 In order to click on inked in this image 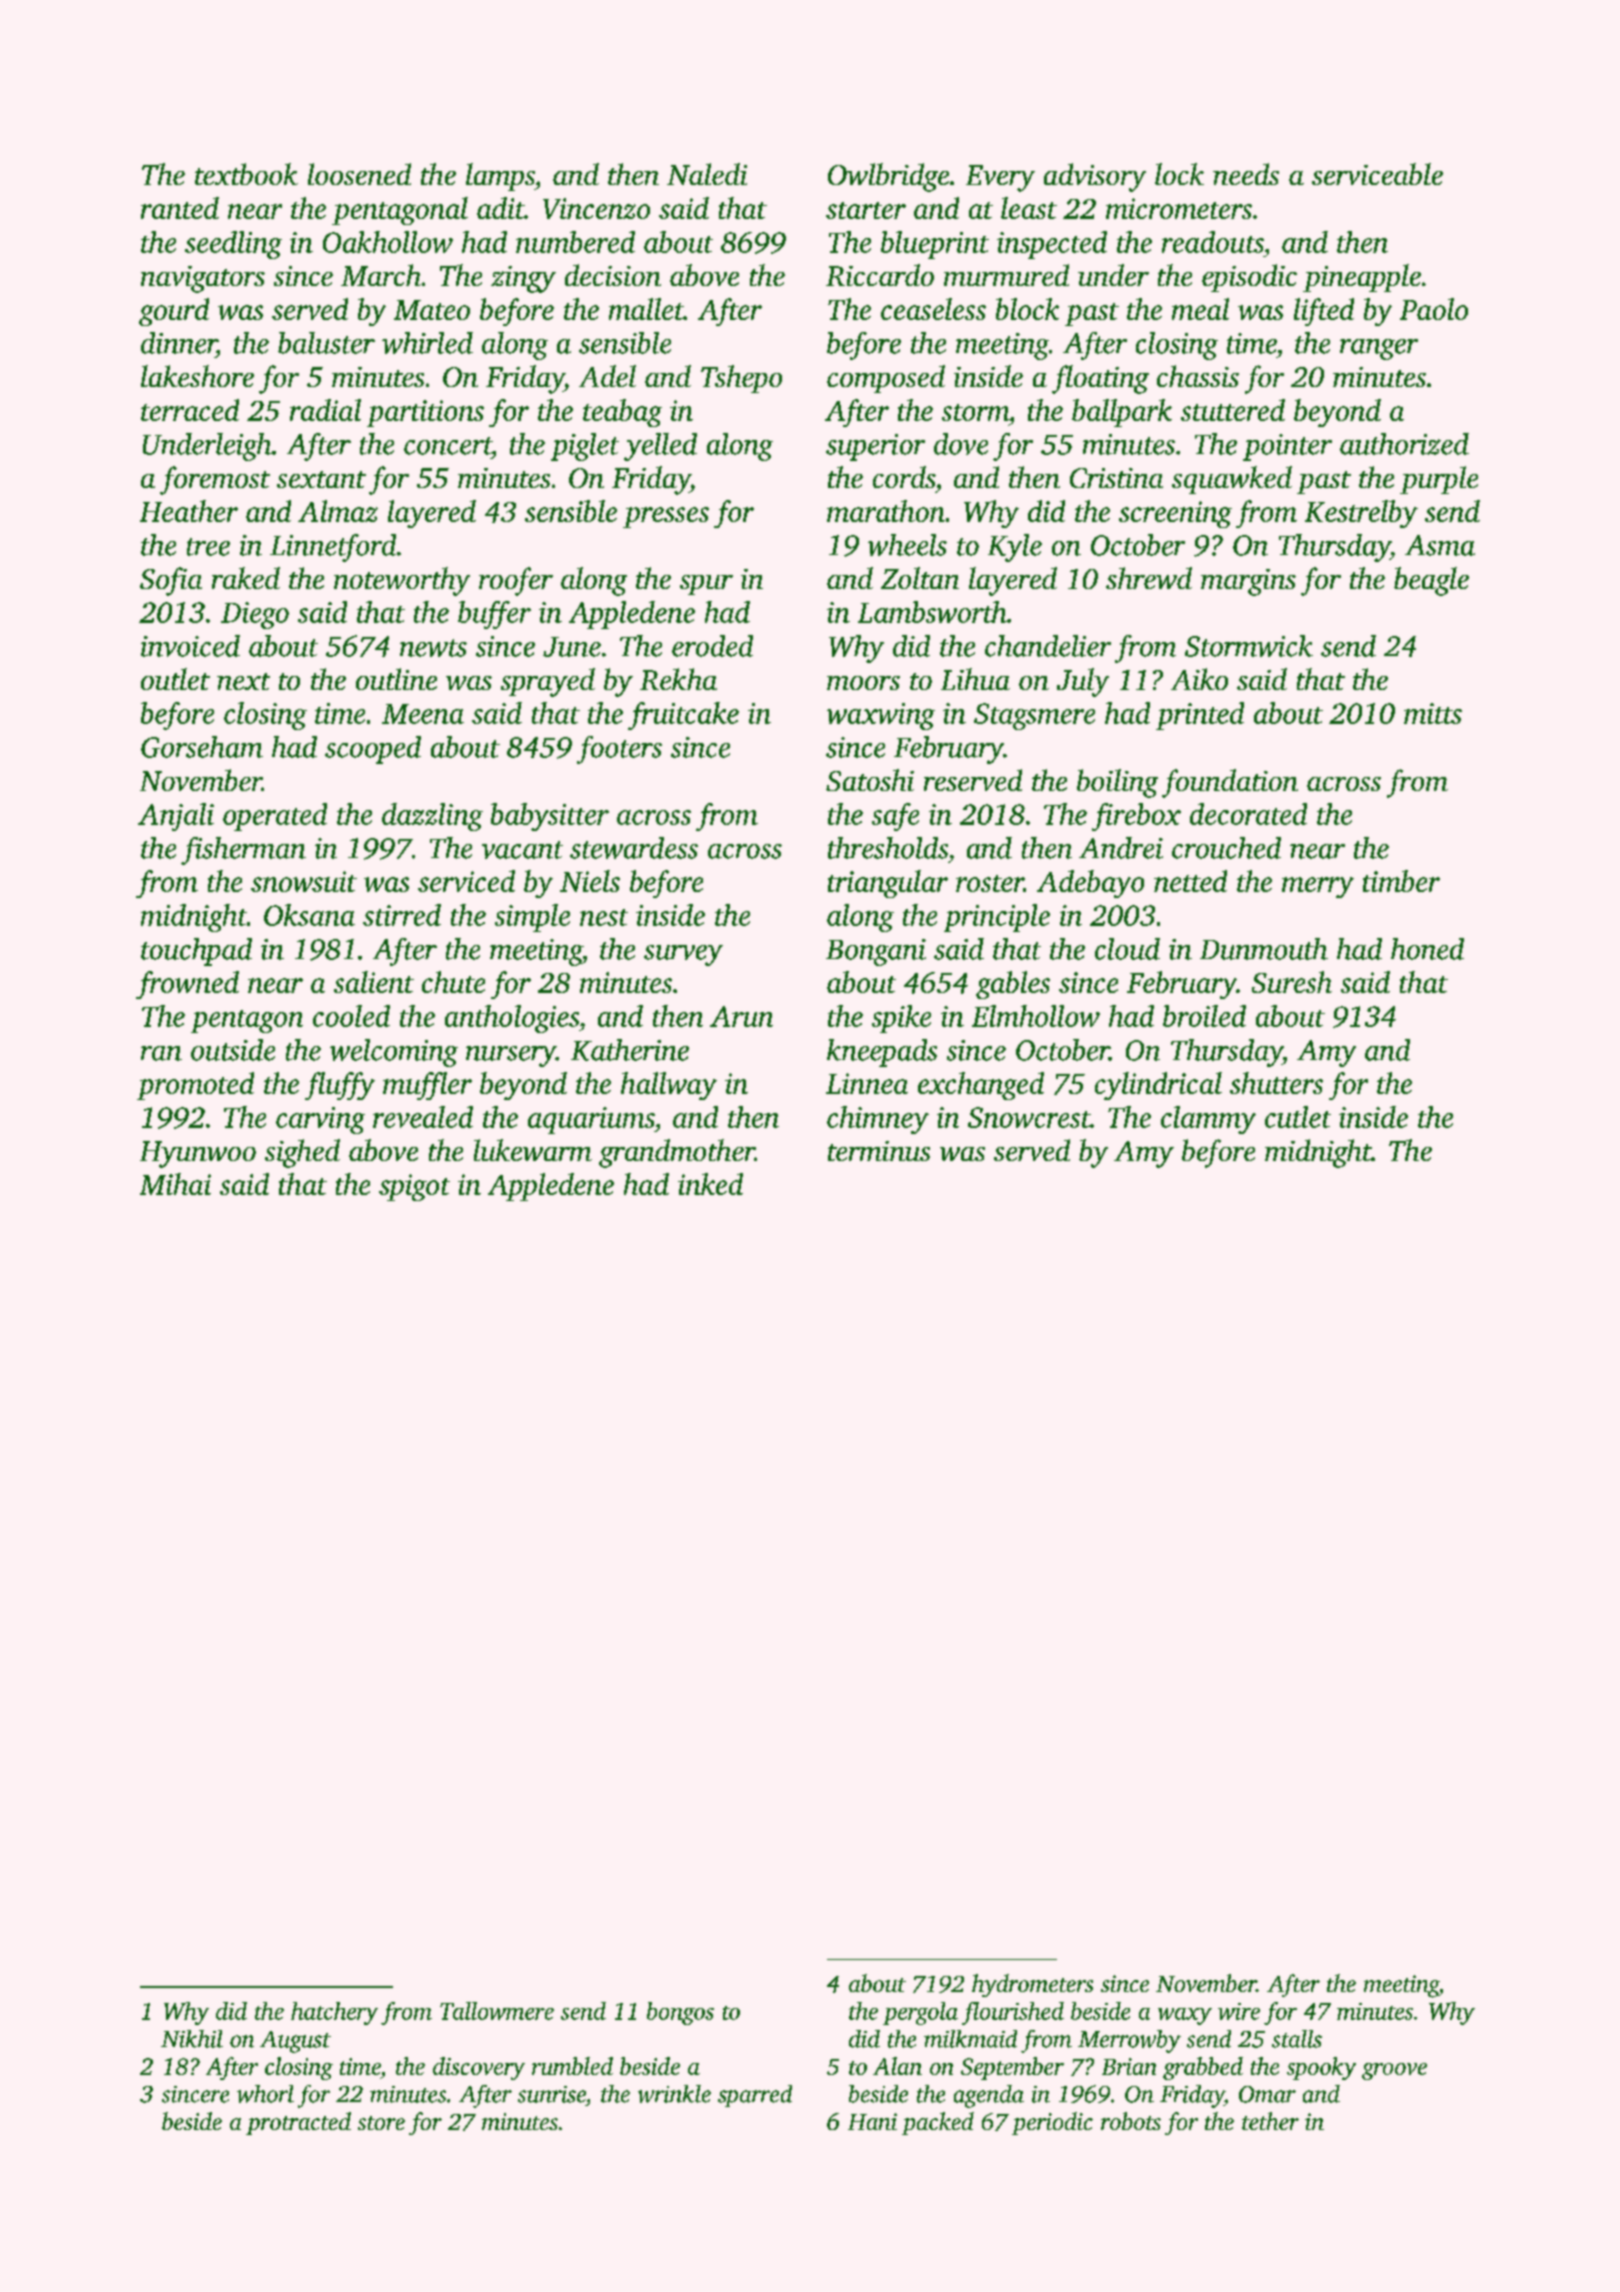, I will do `click(710, 1184)`.
